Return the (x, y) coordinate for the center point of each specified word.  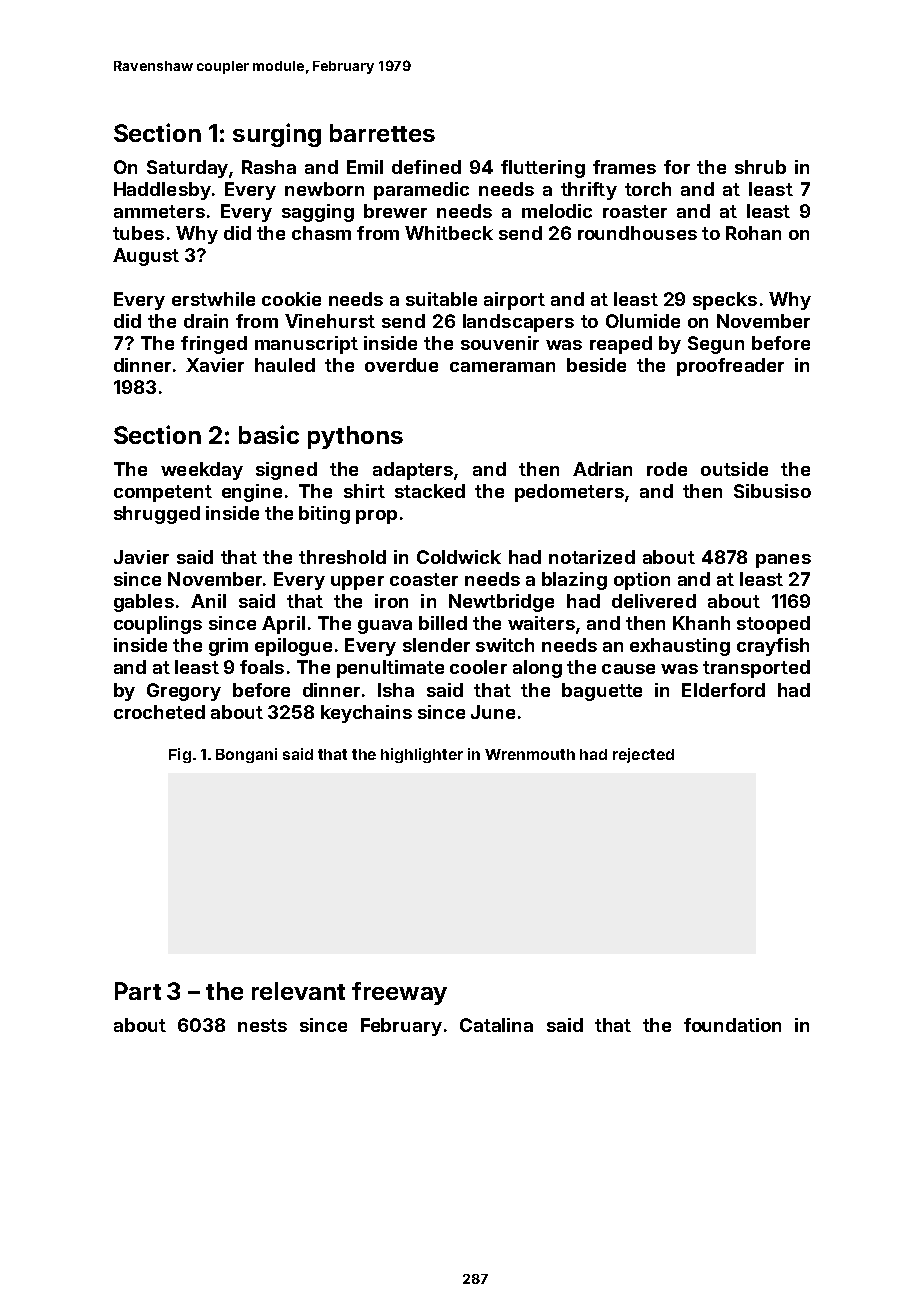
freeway (399, 993)
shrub (760, 167)
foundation (732, 1025)
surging (277, 135)
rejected (643, 755)
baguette (602, 692)
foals (262, 667)
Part (138, 991)
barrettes (382, 133)
